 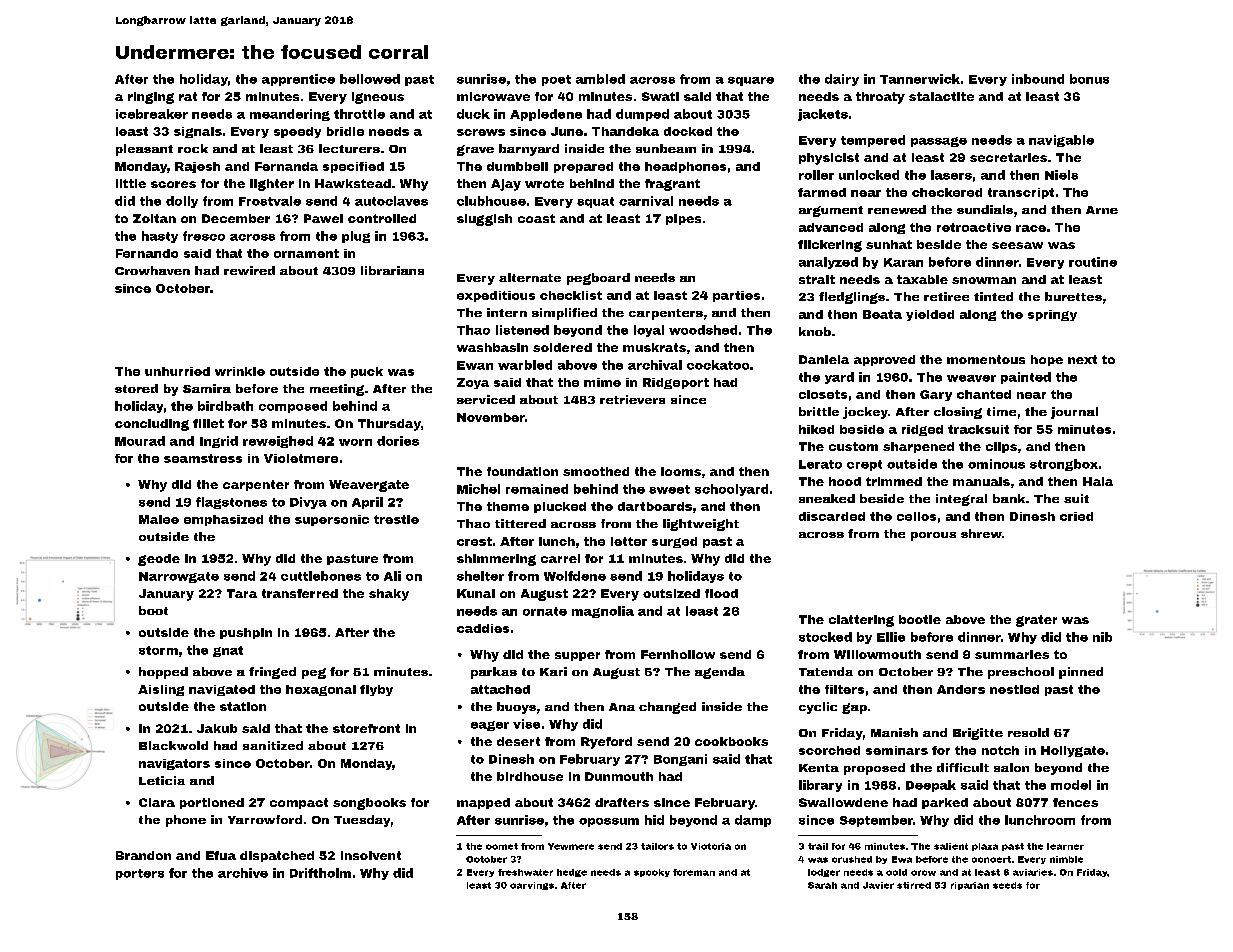 I want to click on signals, so click(x=198, y=132).
